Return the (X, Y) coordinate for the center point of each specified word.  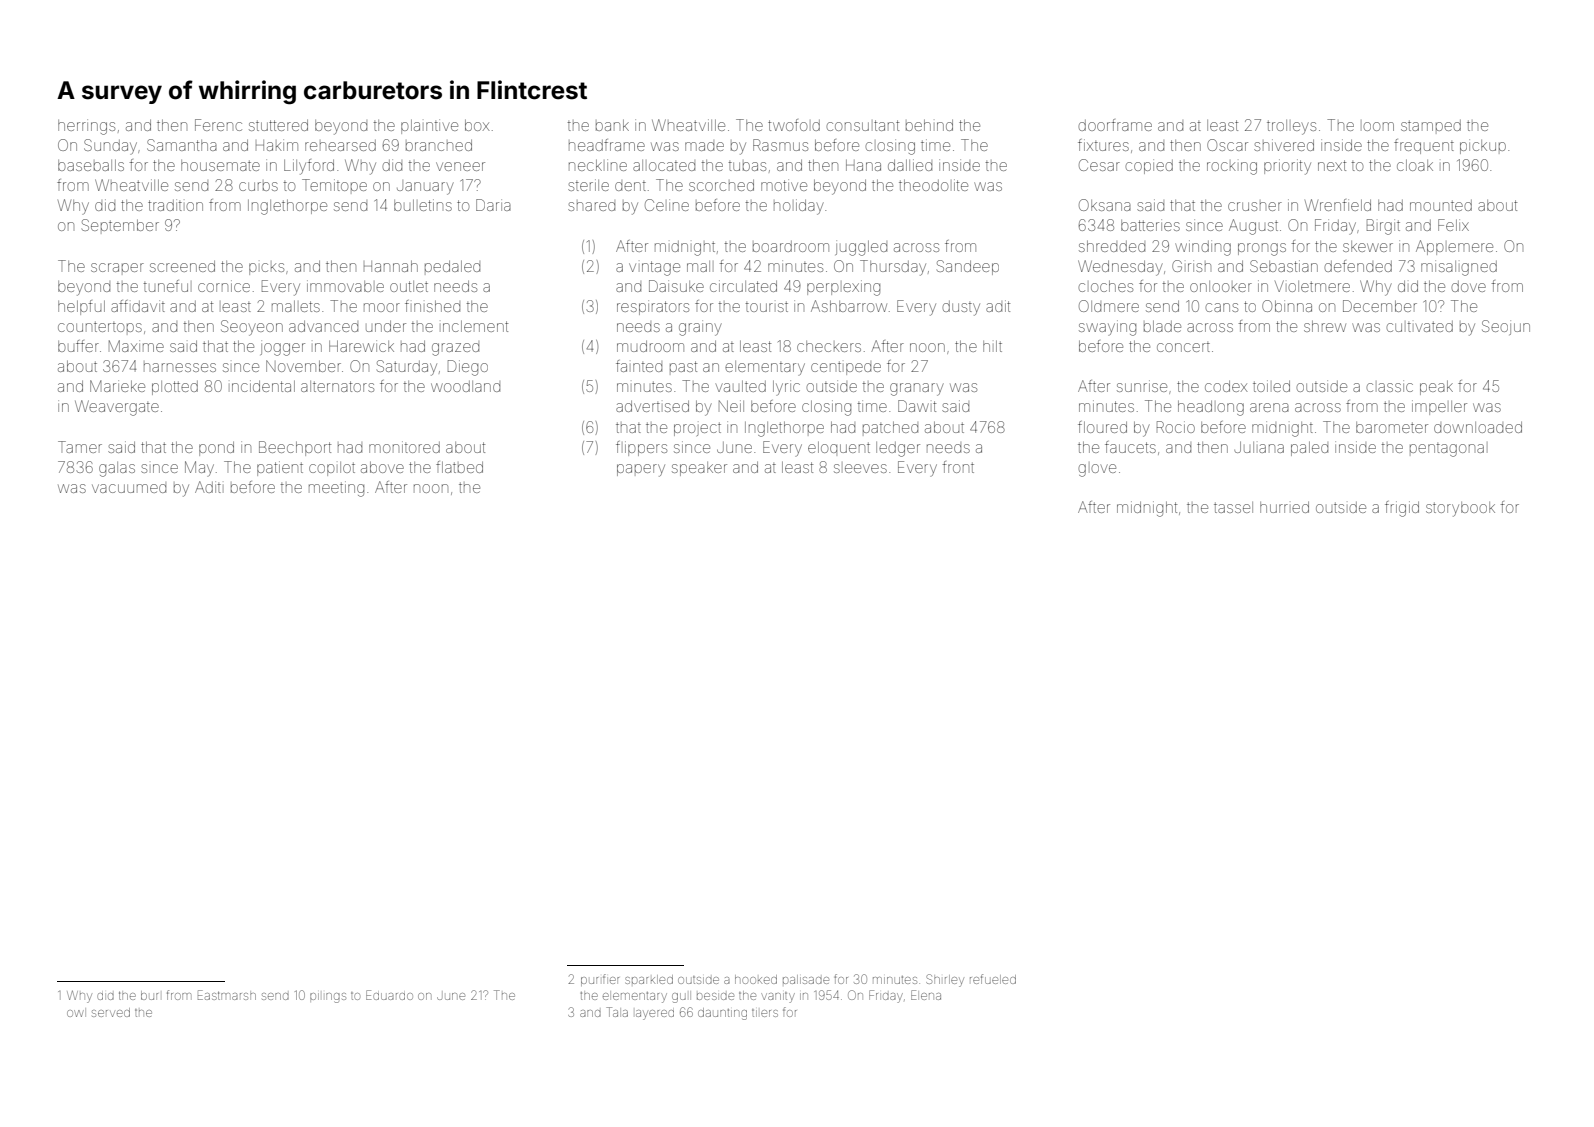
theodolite (933, 185)
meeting (336, 489)
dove (1468, 286)
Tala (617, 1012)
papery (641, 470)
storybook (1460, 509)
